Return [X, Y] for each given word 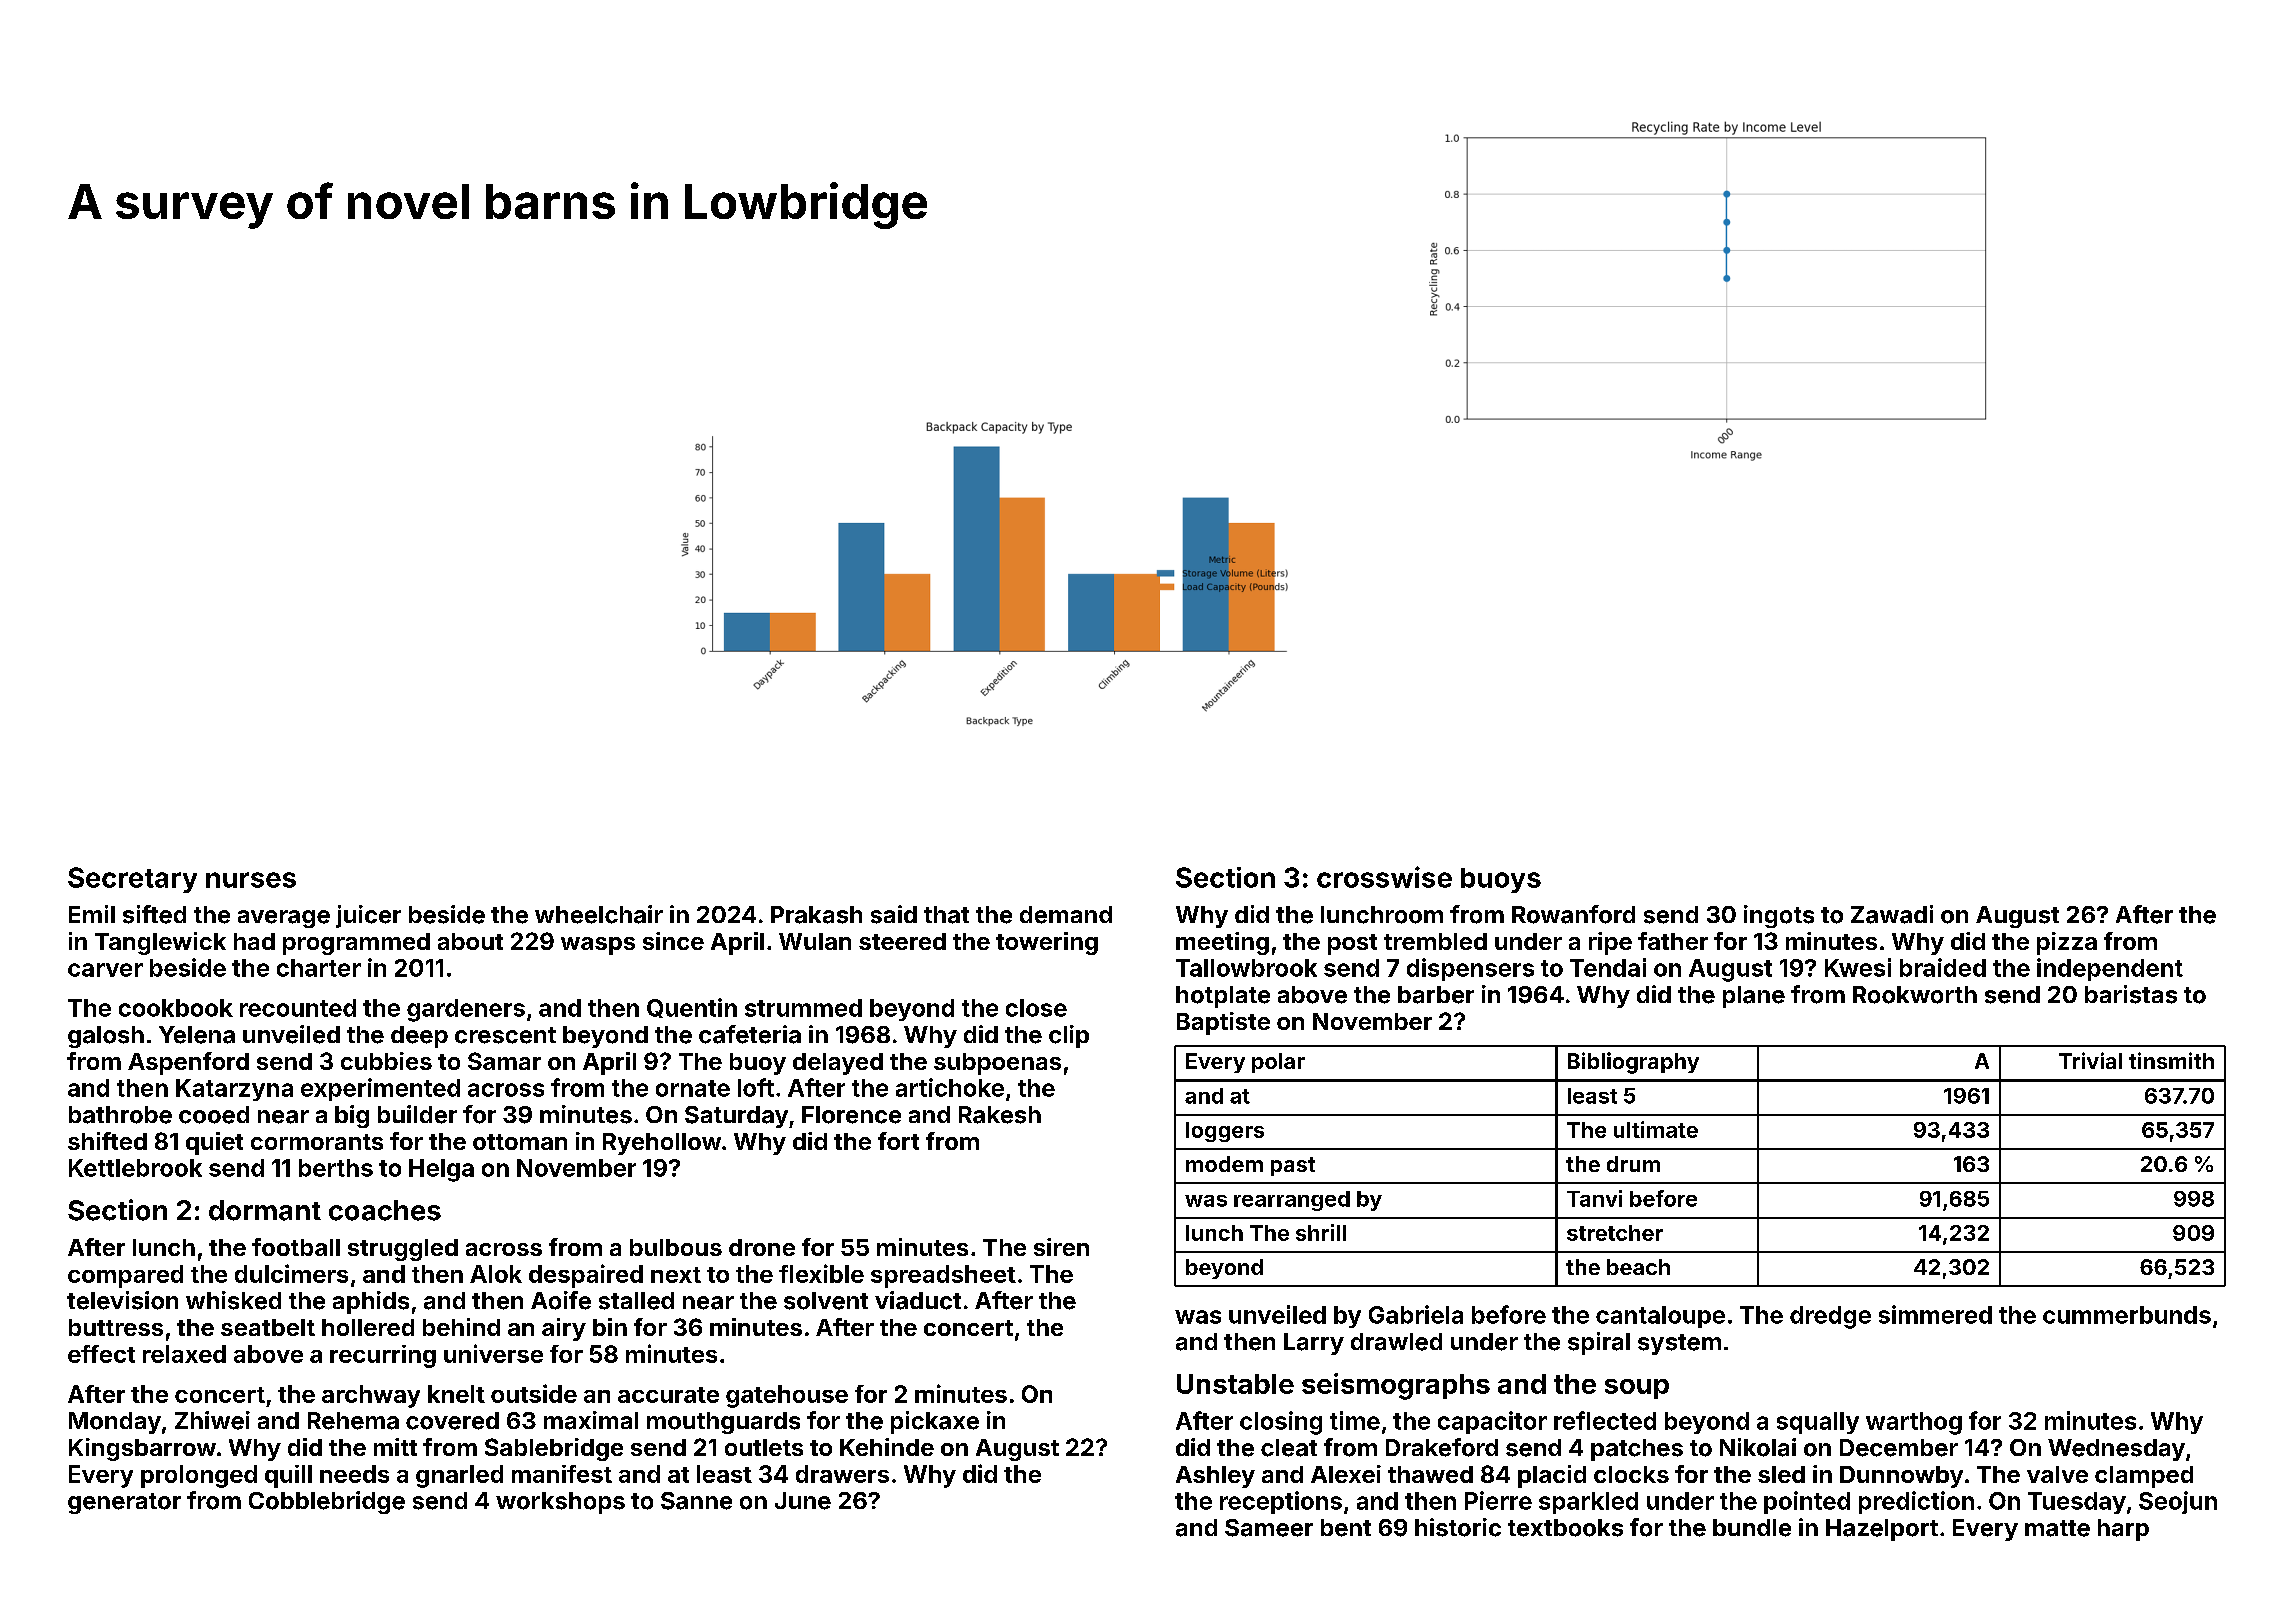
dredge [1830, 1317]
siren [1061, 1247]
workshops [560, 1503]
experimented [380, 1089]
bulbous [676, 1247]
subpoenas [997, 1064]
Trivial [2090, 1060]
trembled [1435, 941]
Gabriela [1416, 1314]
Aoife [561, 1300]
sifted [154, 914]
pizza [2067, 943]
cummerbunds [2127, 1315]
